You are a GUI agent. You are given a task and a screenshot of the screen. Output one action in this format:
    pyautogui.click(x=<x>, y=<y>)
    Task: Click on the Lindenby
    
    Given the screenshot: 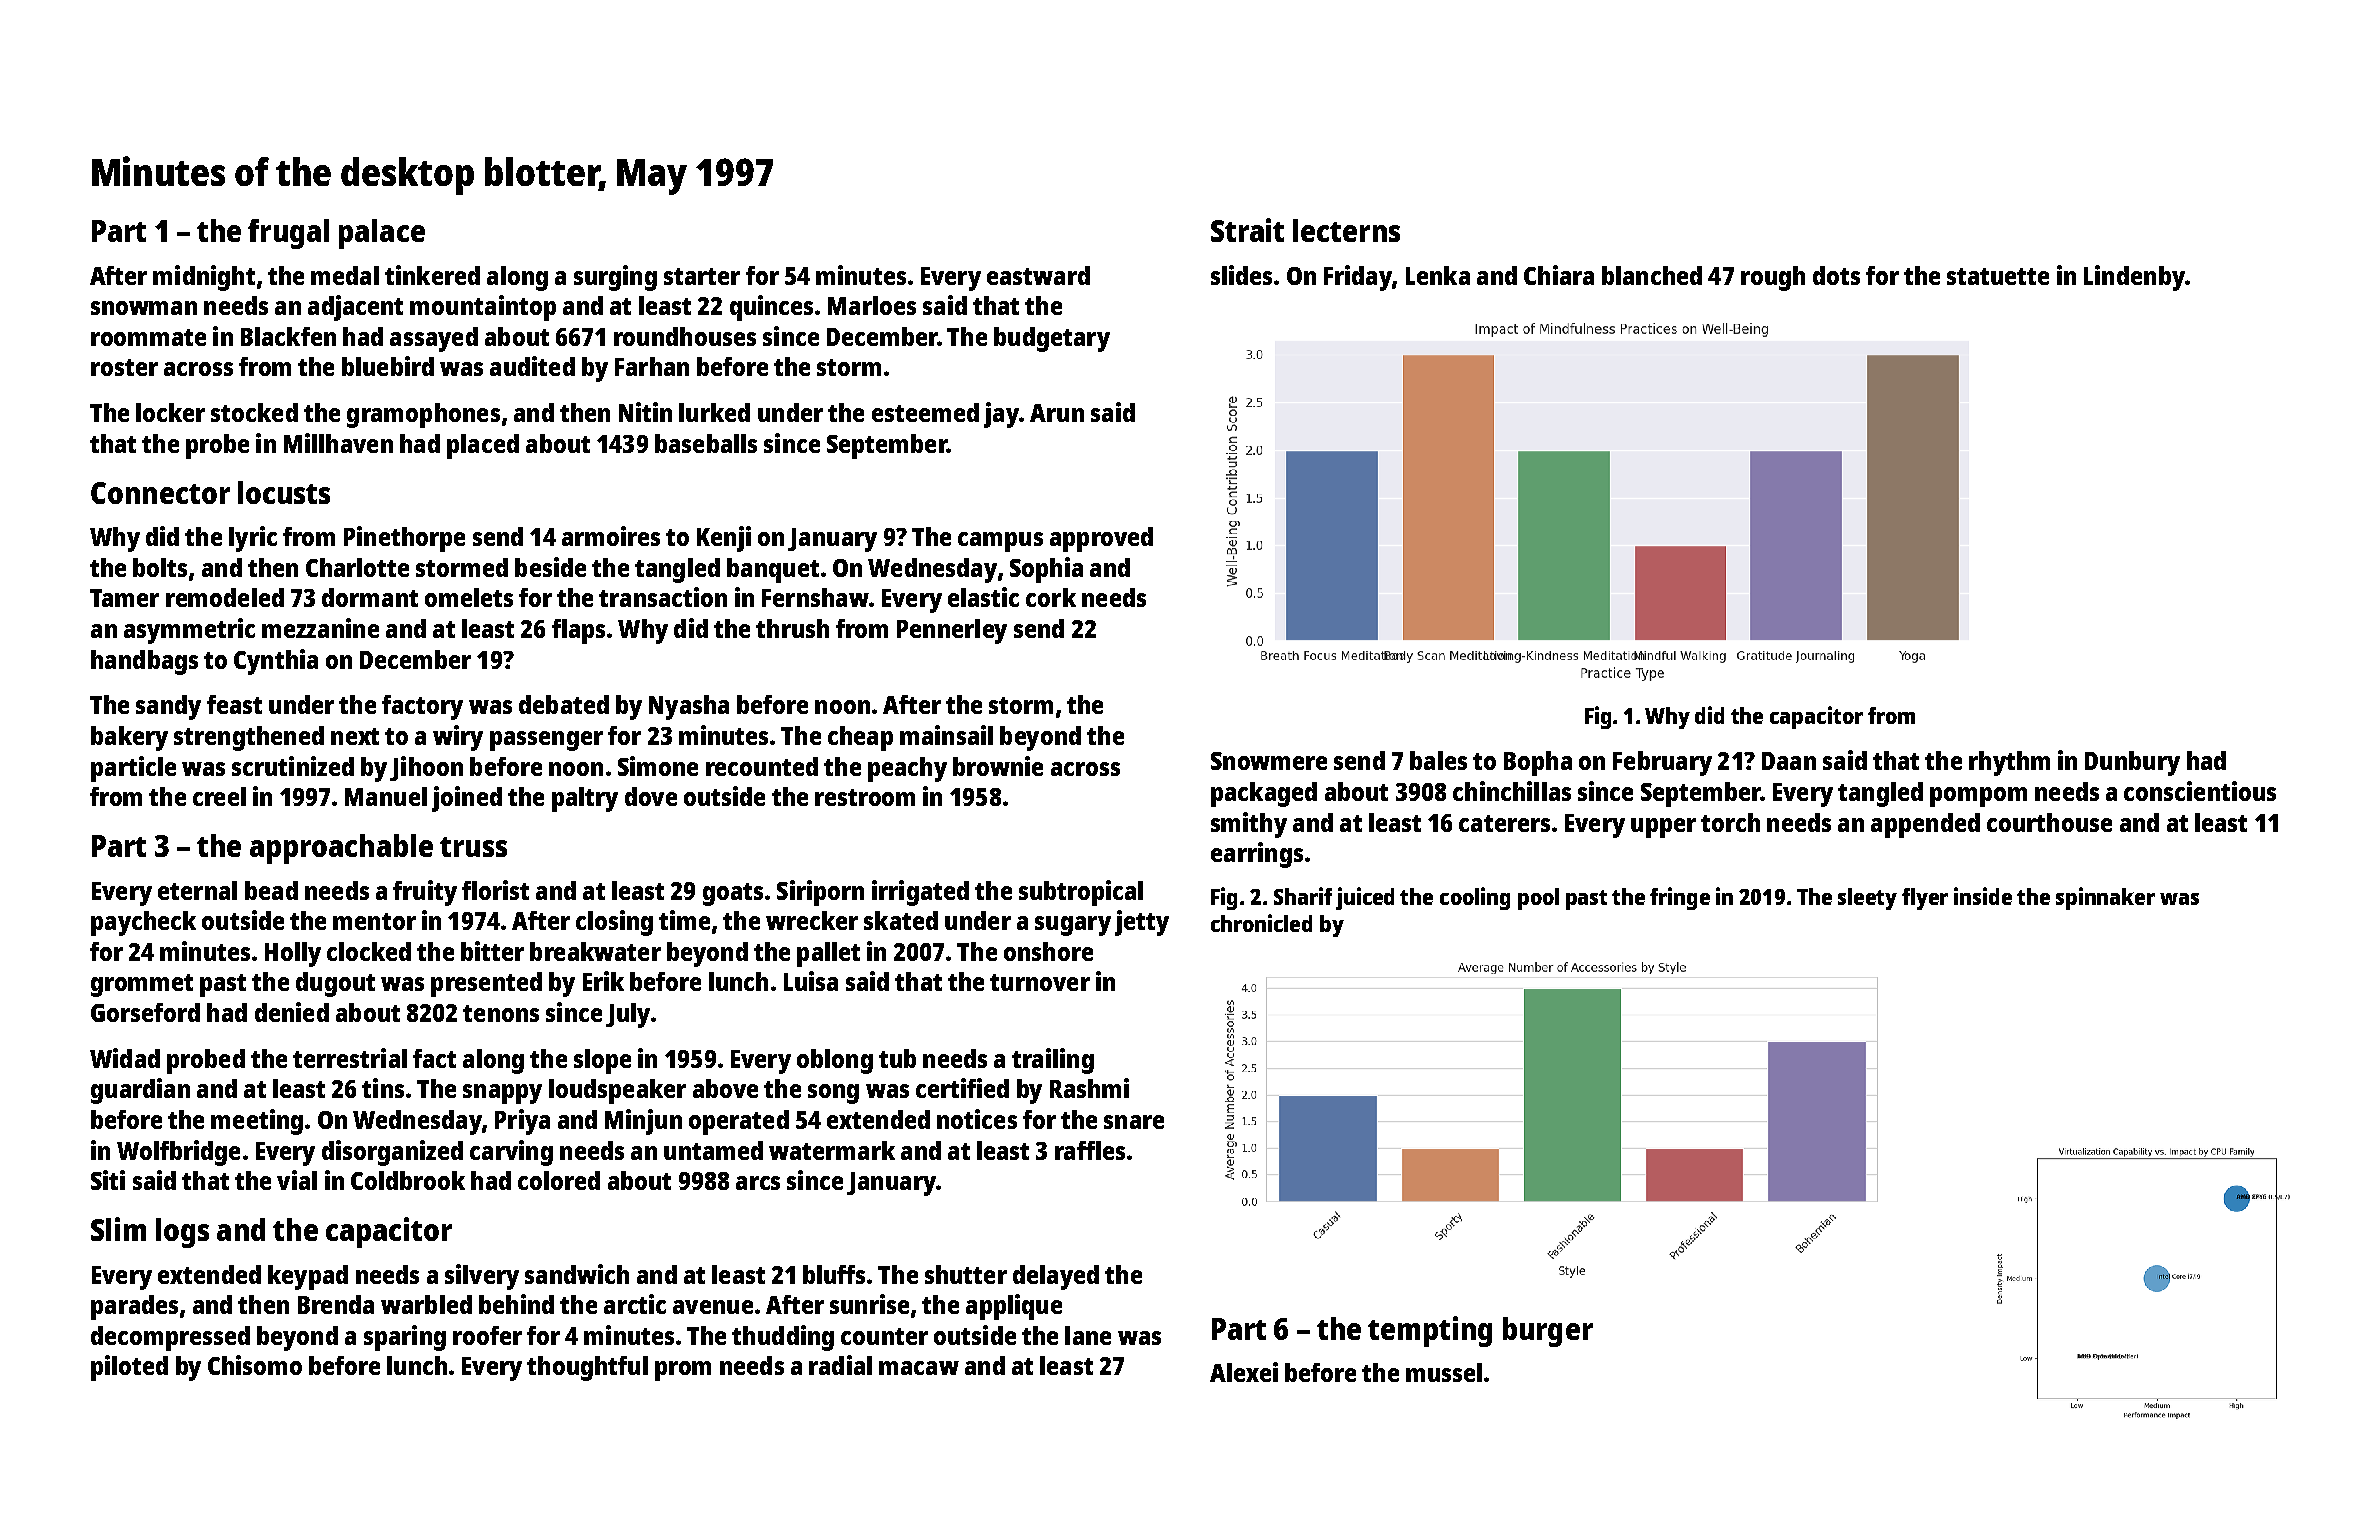 What is the action you would take?
    pyautogui.click(x=2134, y=278)
